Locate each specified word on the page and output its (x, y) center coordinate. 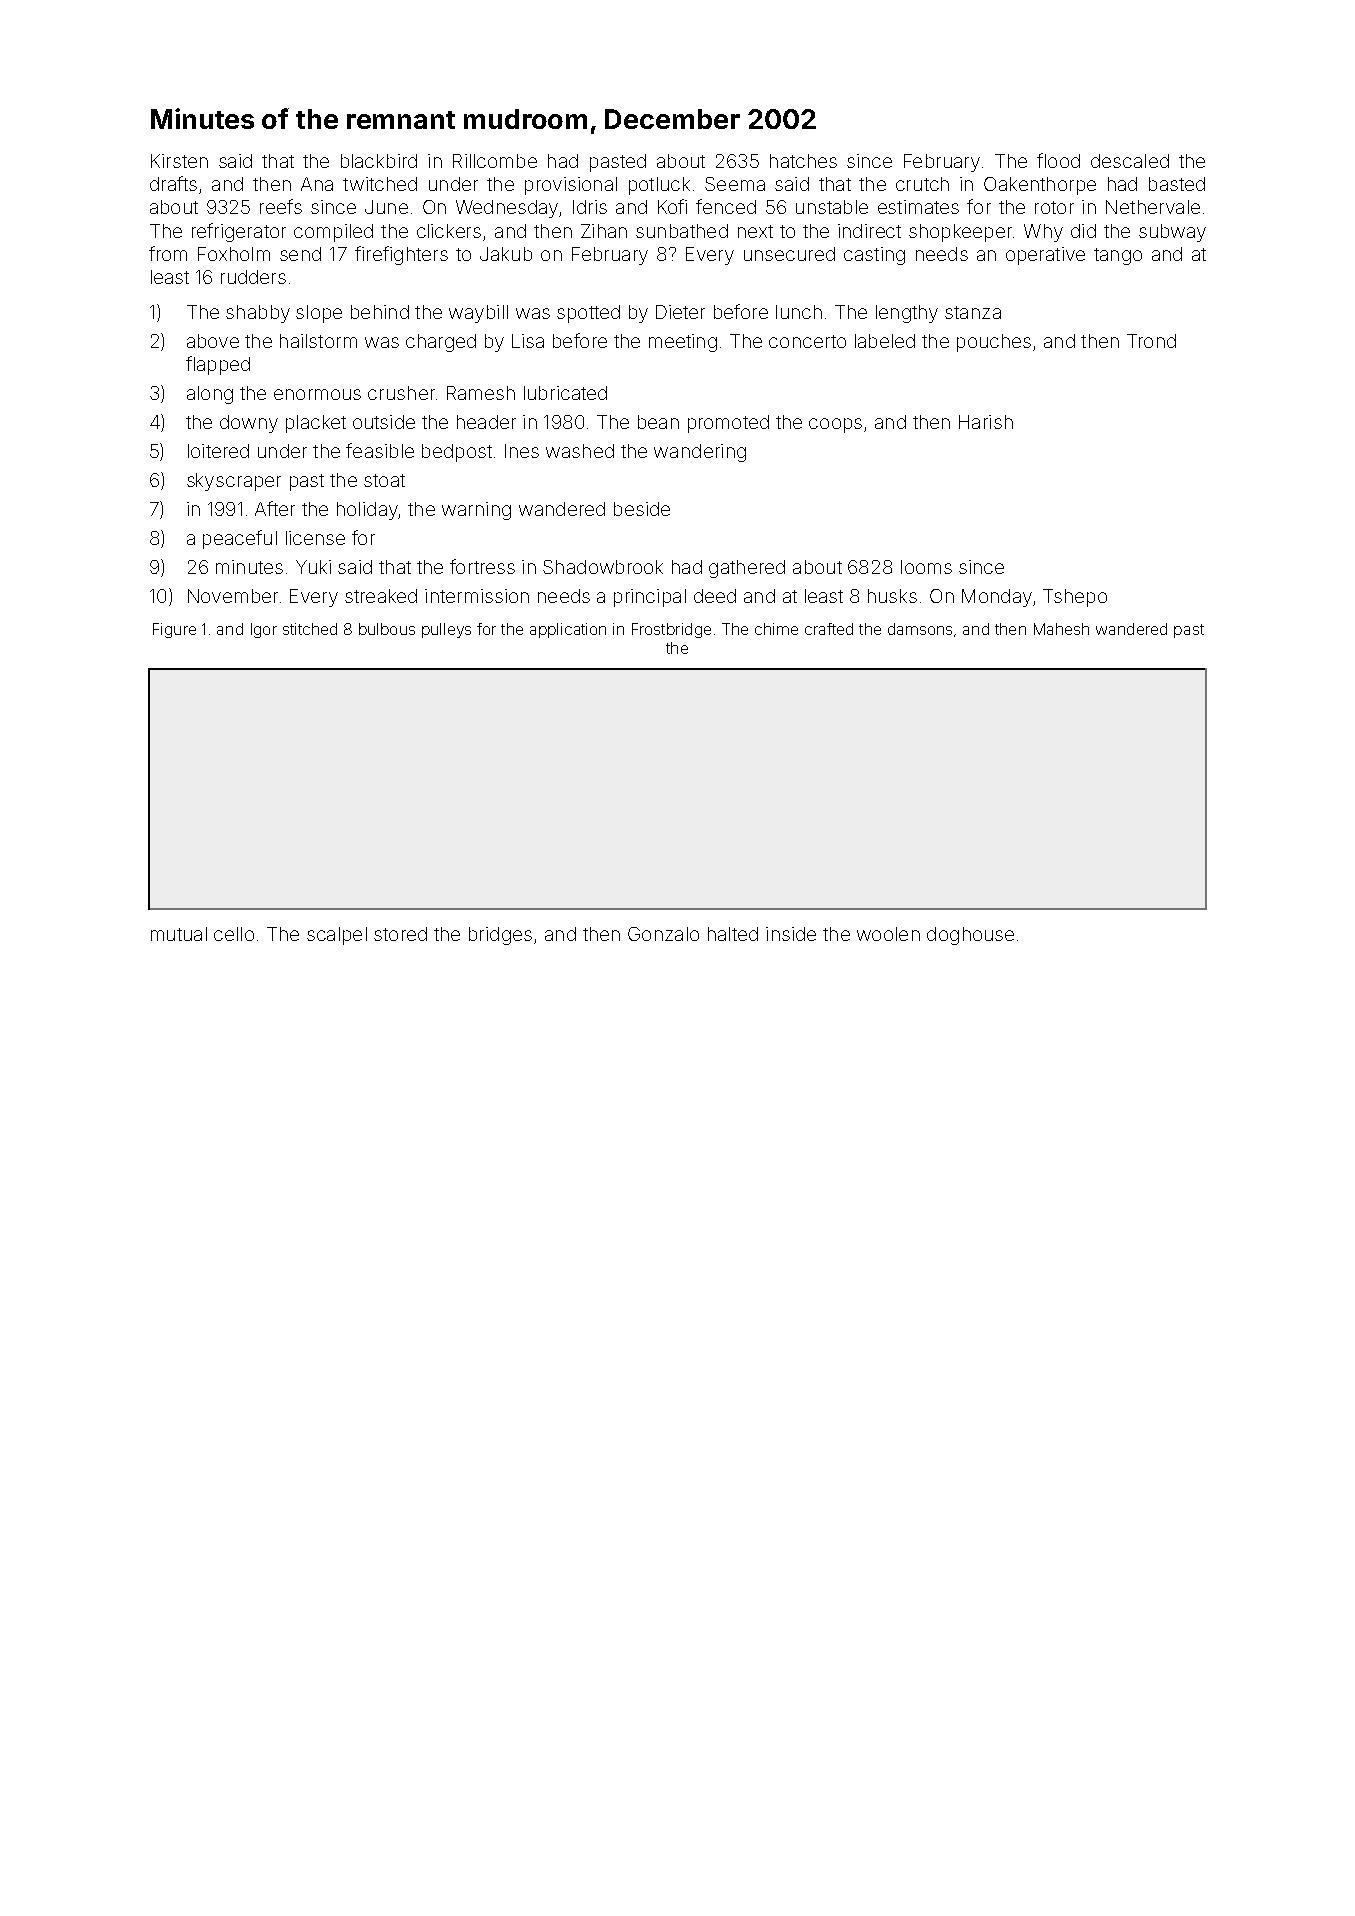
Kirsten (179, 161)
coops (835, 425)
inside (791, 934)
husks (892, 596)
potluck (659, 186)
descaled (1130, 161)
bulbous (387, 629)
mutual (179, 934)
